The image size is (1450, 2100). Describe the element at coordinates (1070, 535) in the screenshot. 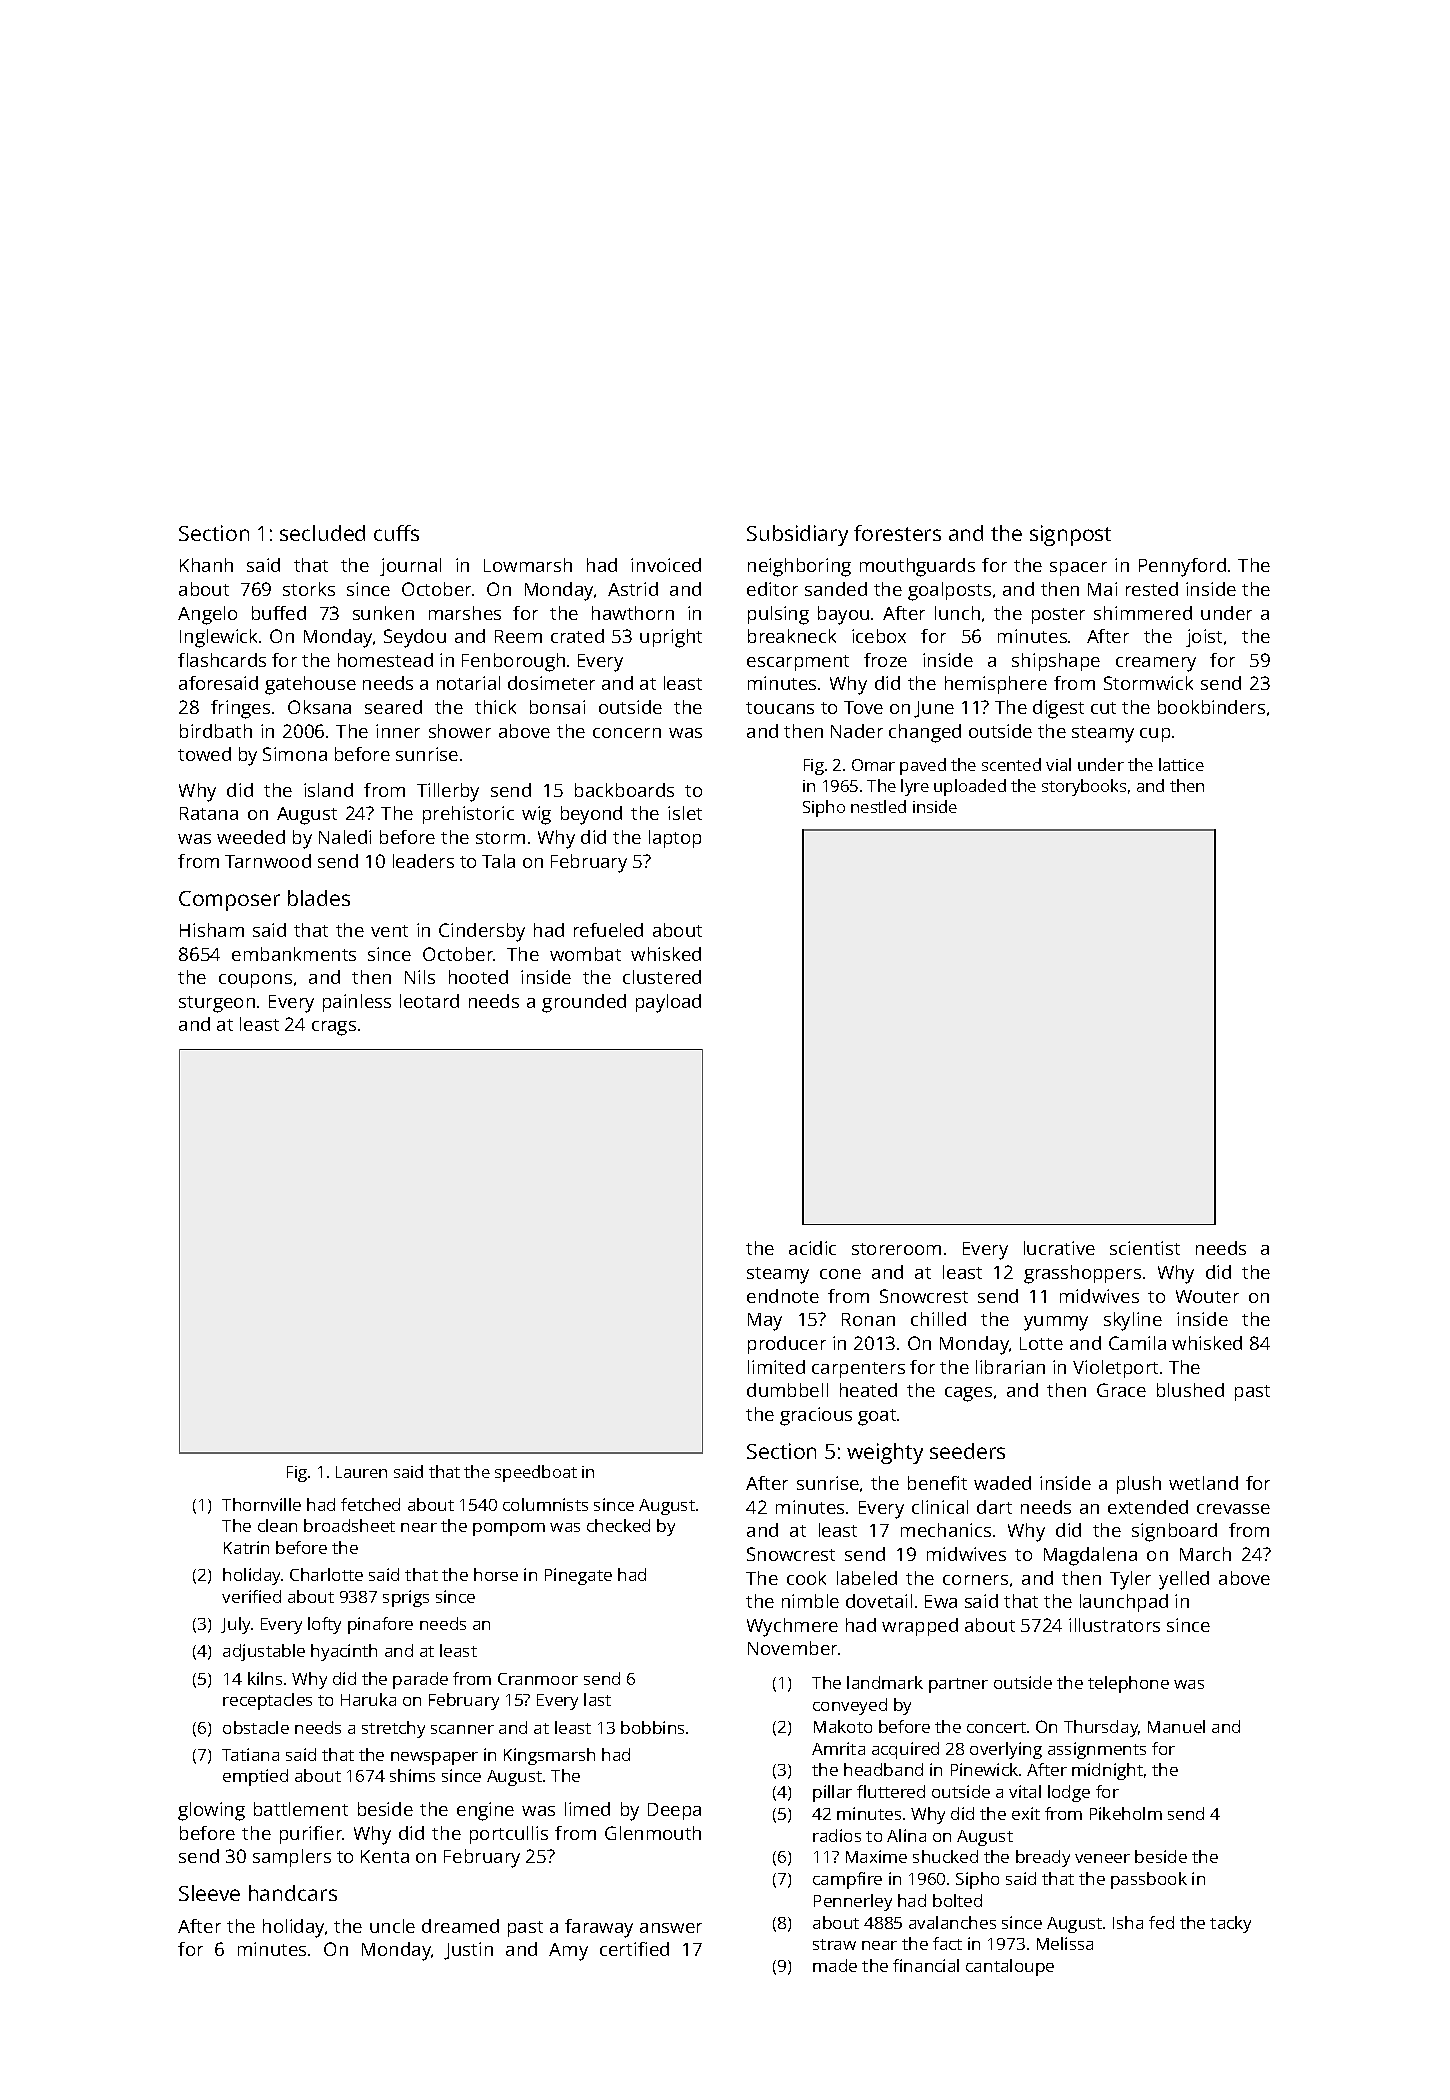

I see `signpost` at that location.
